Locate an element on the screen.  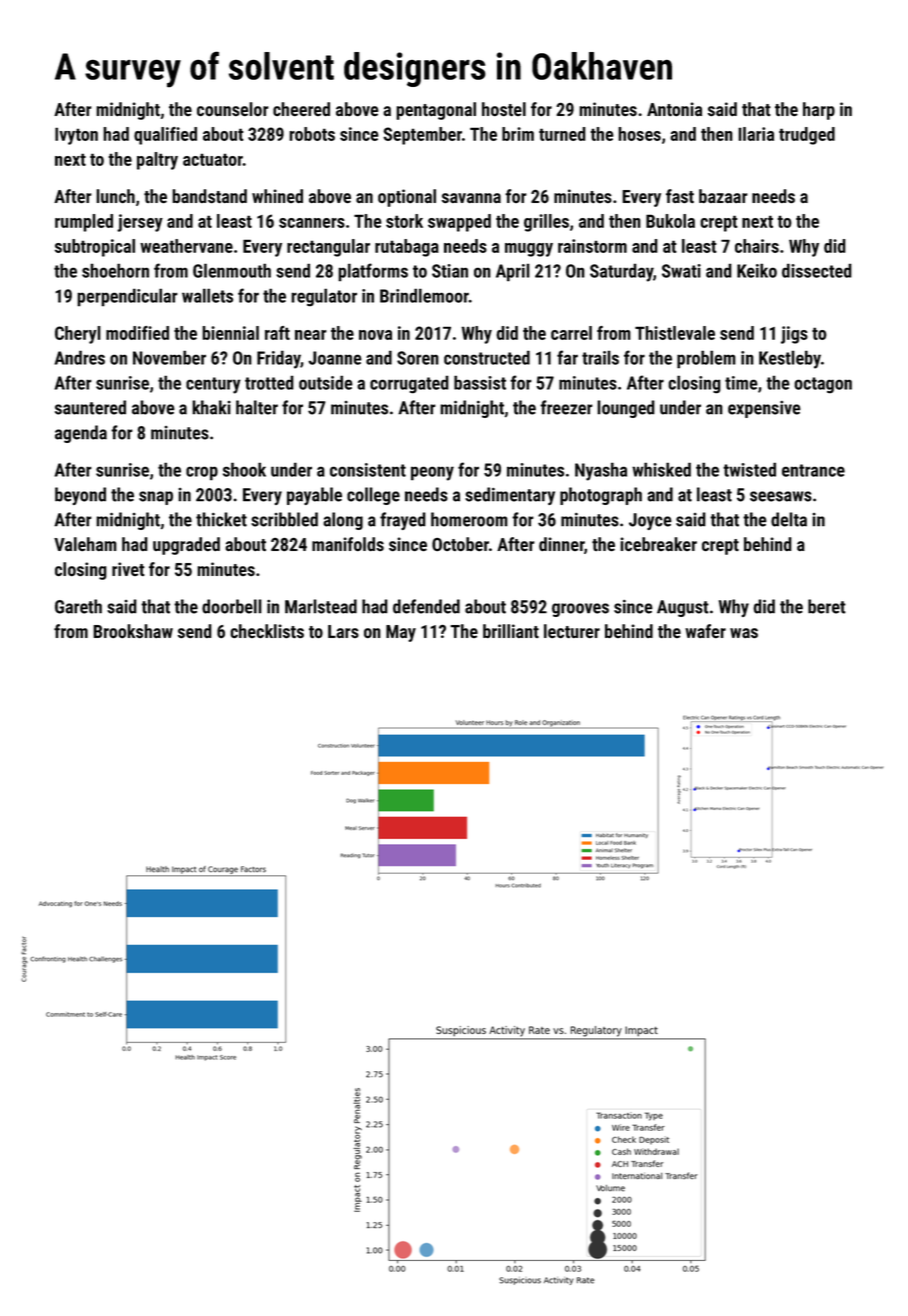
shoehorn is located at coordinates (115, 270).
